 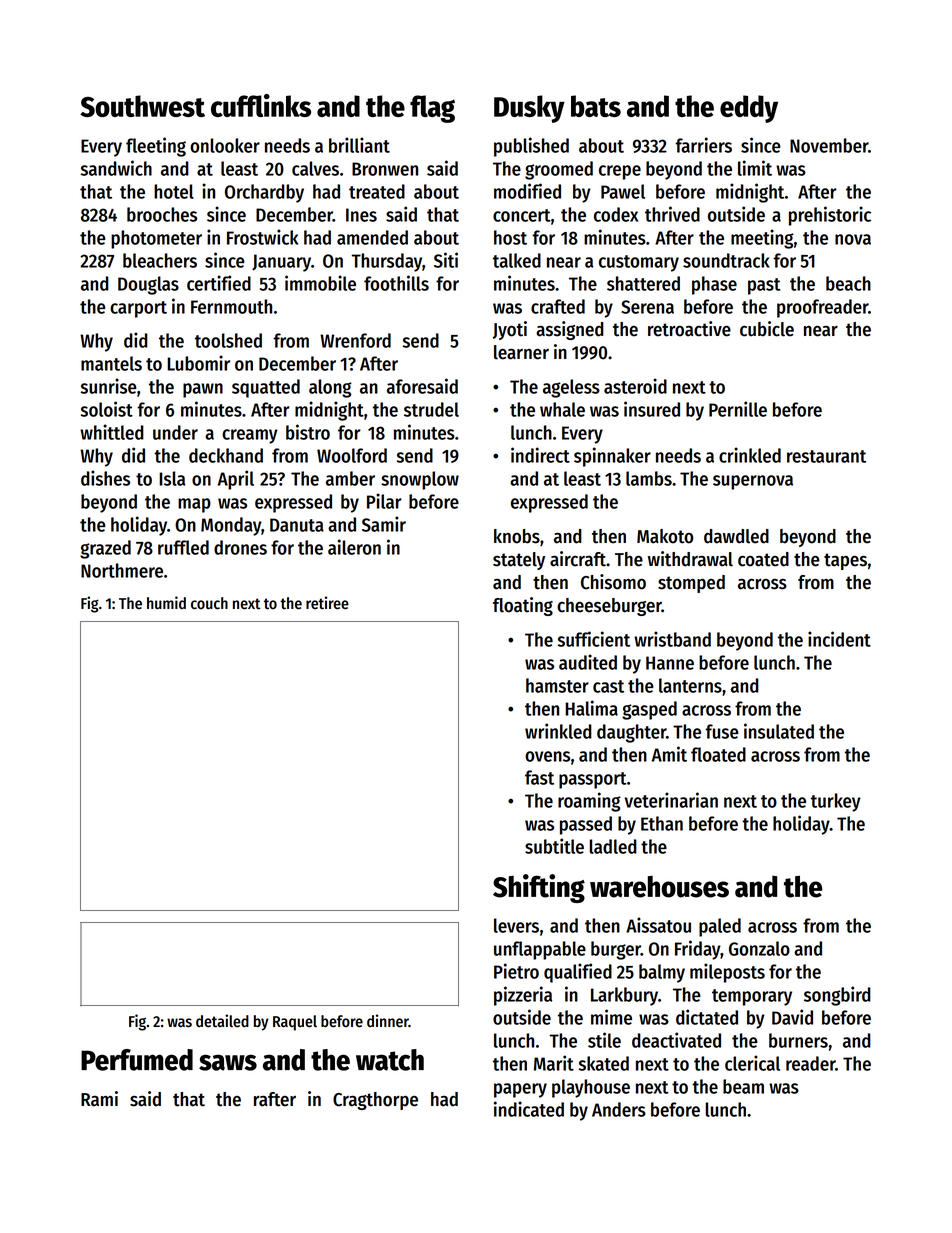 I want to click on squatted, so click(x=266, y=388).
